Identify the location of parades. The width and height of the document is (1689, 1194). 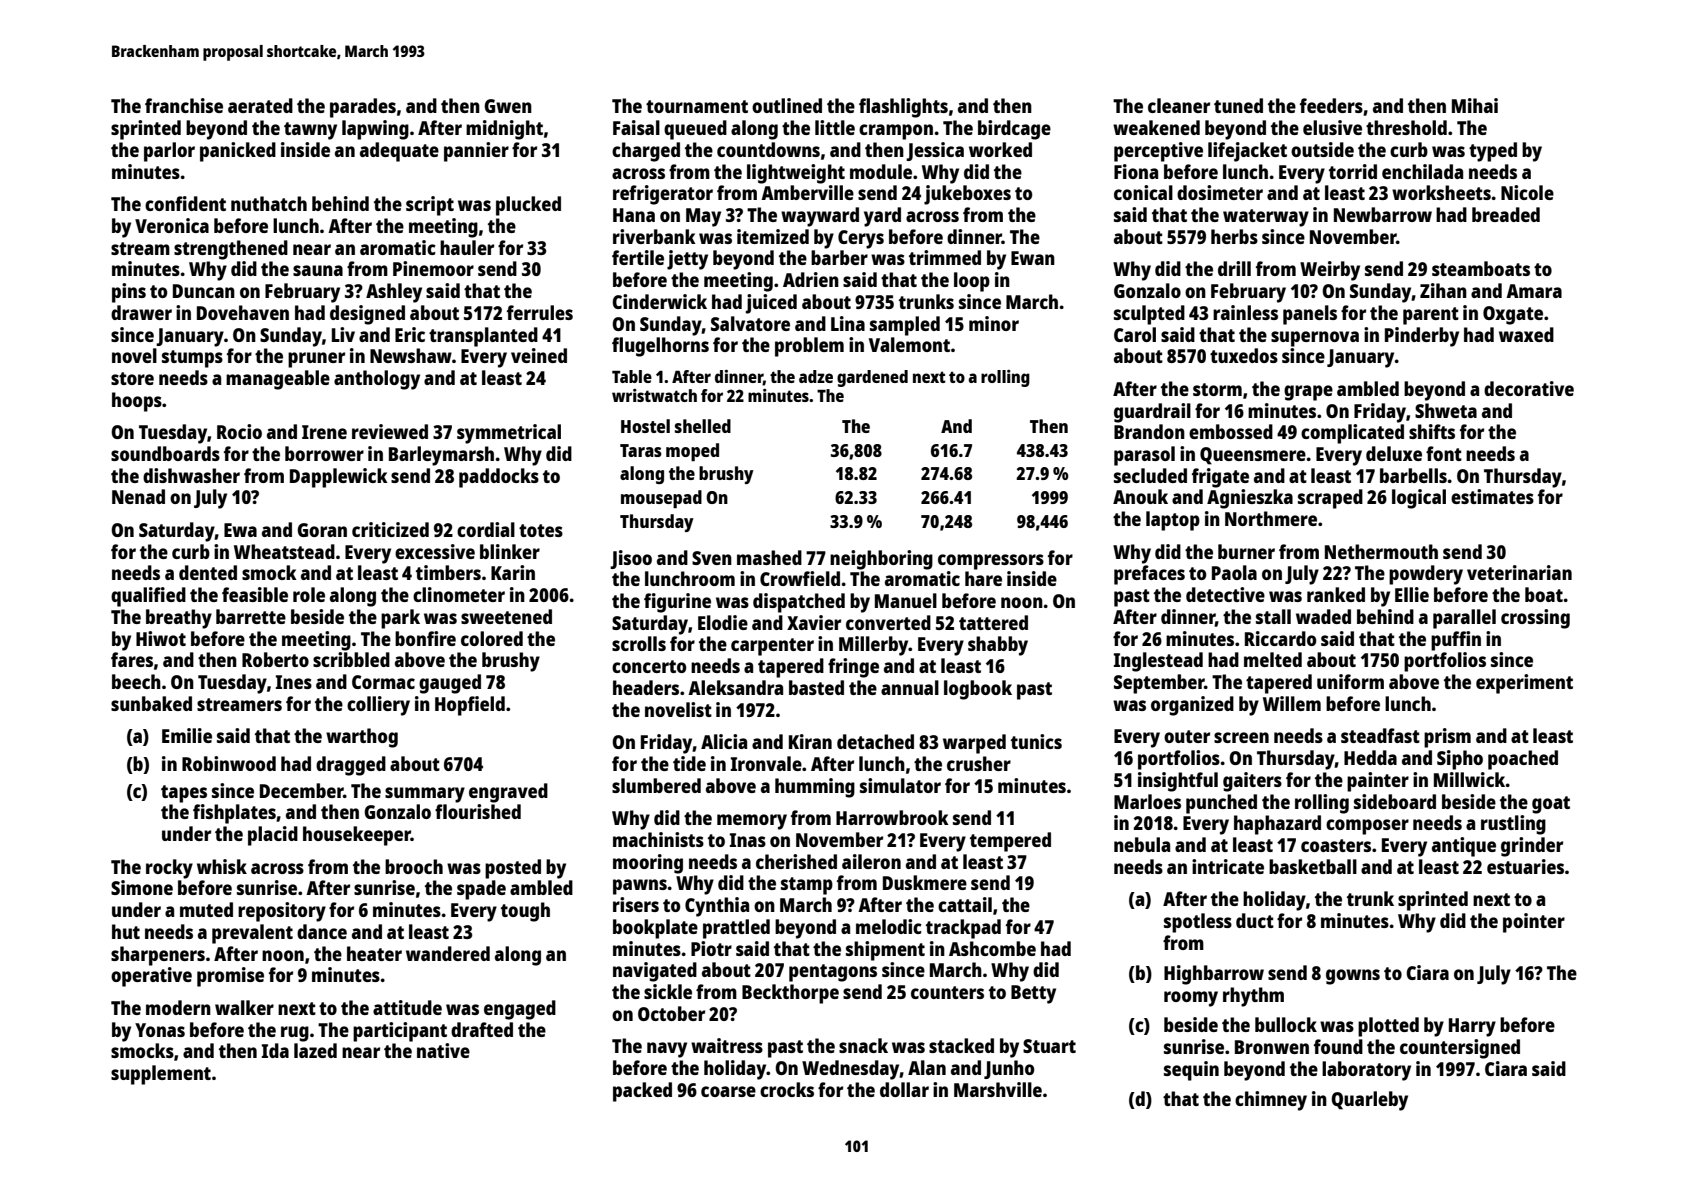
(363, 108).
